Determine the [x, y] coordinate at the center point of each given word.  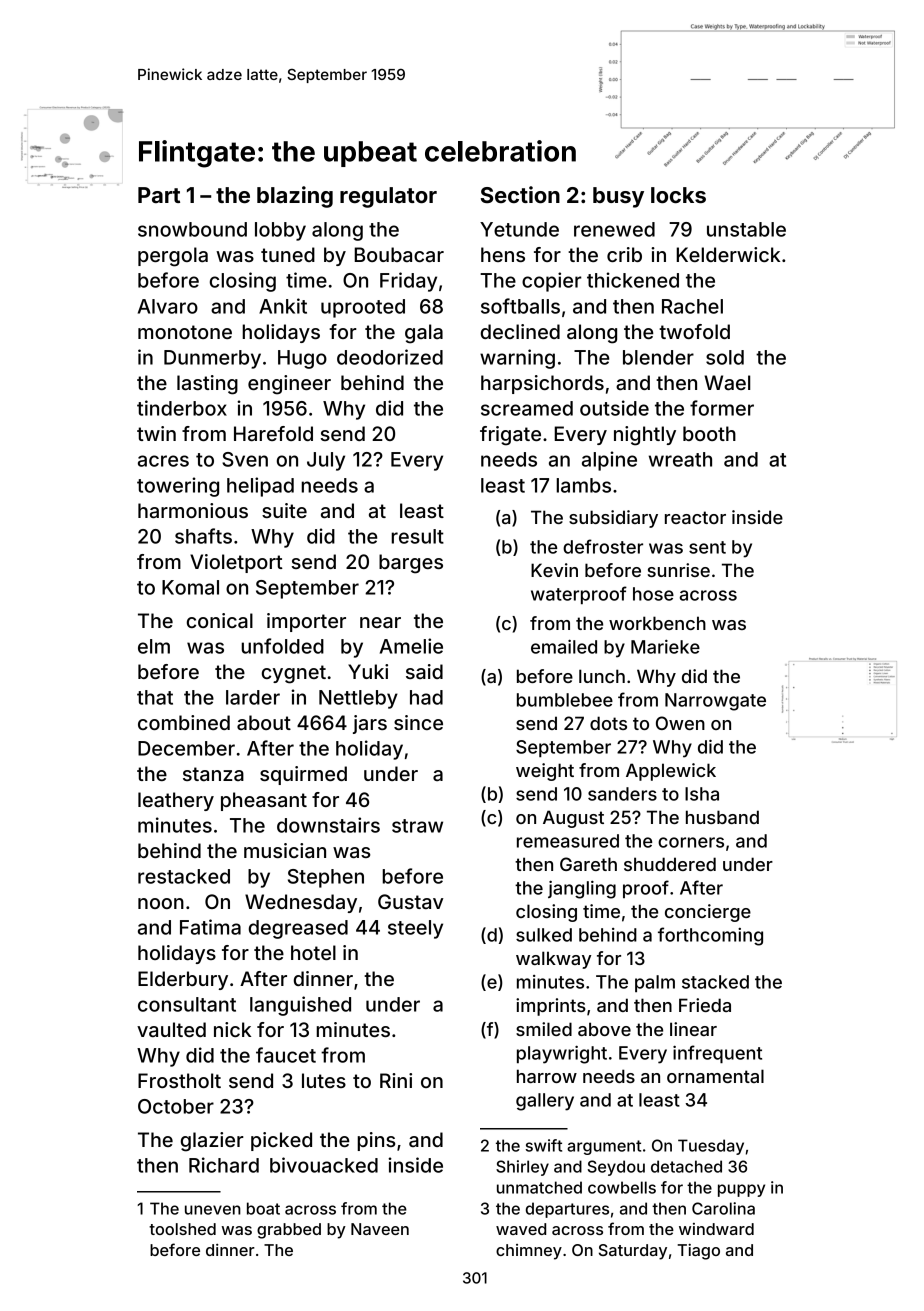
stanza [213, 774]
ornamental [715, 1076]
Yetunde [519, 229]
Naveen [380, 1229]
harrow [547, 1076]
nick [232, 1029]
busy [618, 197]
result [417, 536]
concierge [708, 913]
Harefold [273, 433]
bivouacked [324, 1165]
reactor [695, 517]
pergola [173, 257]
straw [417, 826]
